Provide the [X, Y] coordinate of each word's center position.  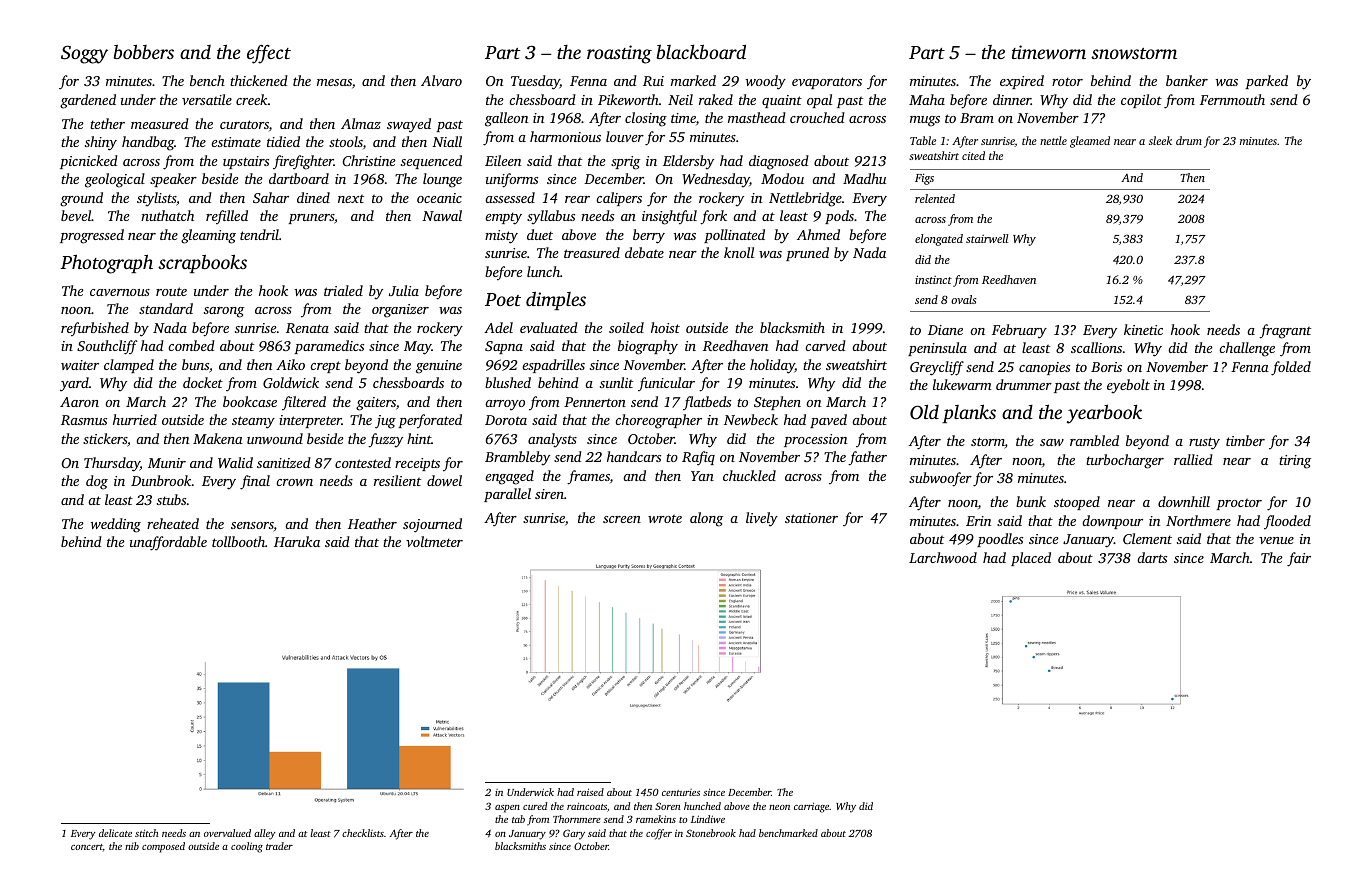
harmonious [565, 136]
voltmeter [434, 541]
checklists [363, 833]
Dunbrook [161, 480]
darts [1152, 557]
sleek [1160, 140]
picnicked [89, 162]
